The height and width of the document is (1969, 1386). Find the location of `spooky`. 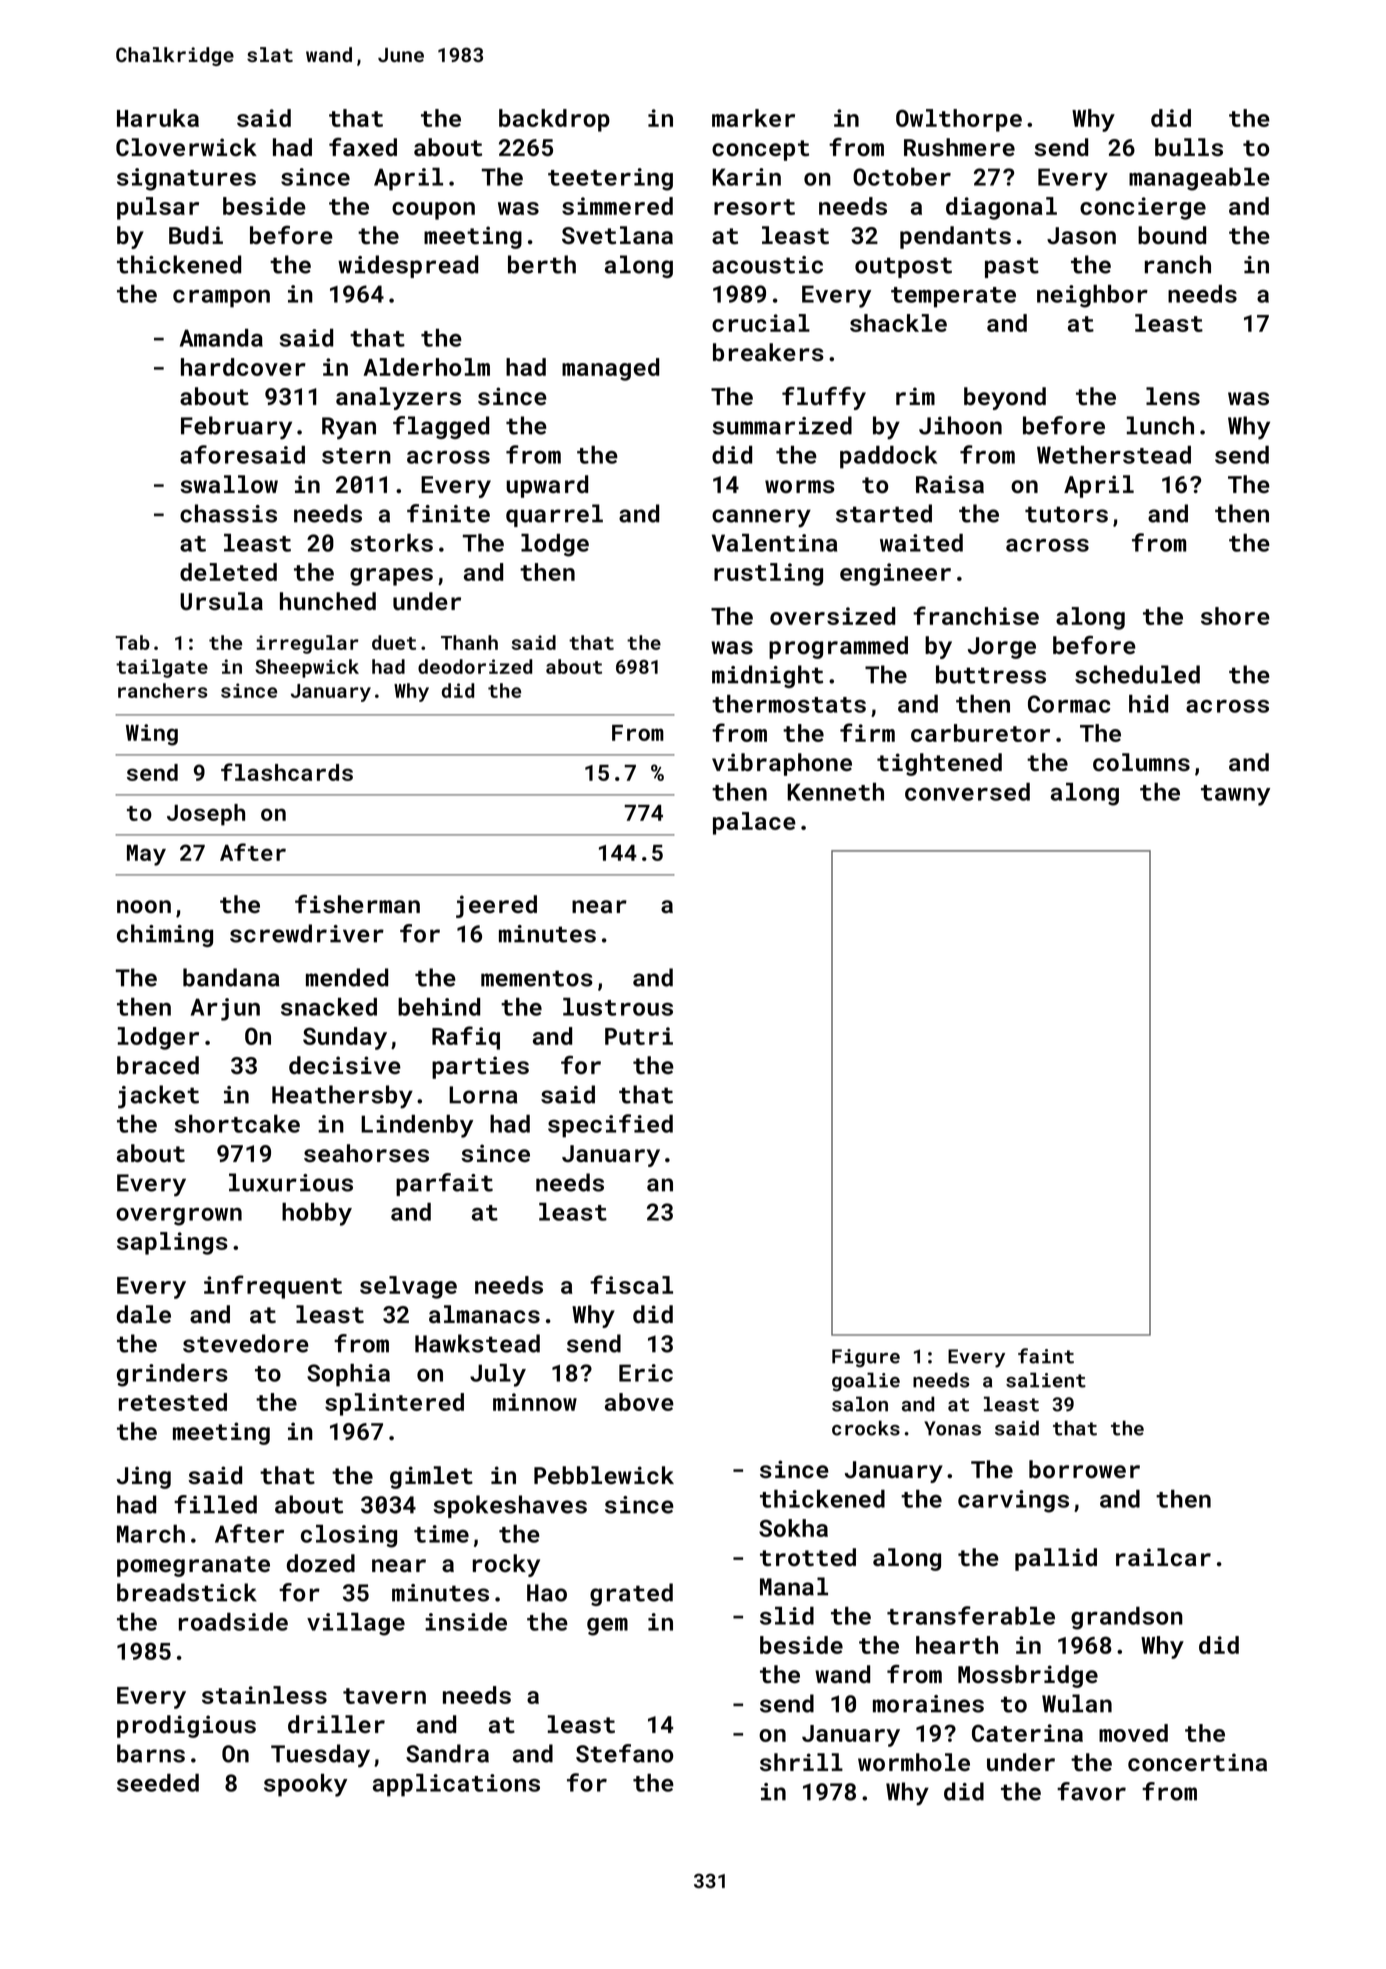

spooky is located at coordinates (305, 1785).
